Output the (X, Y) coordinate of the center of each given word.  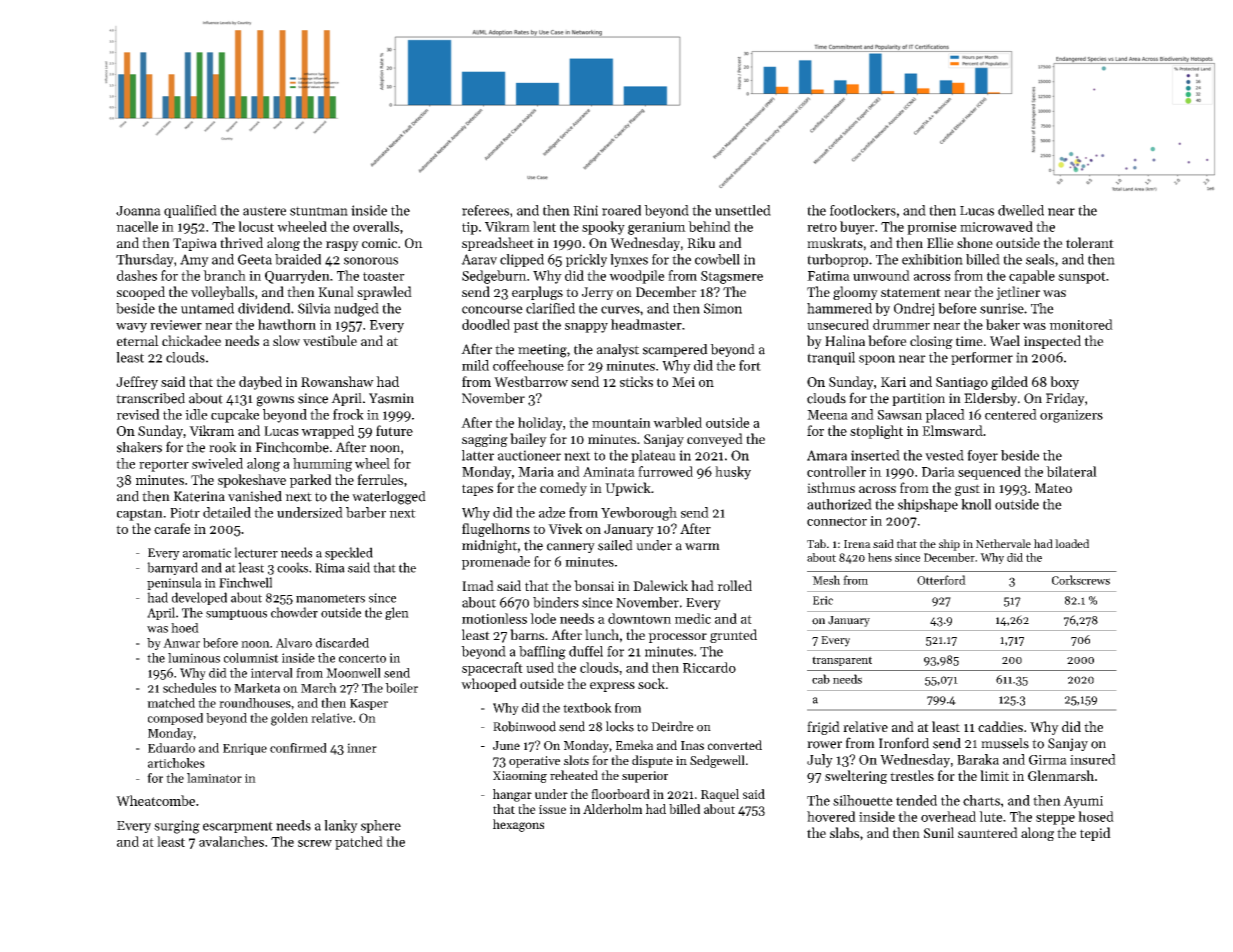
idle (196, 414)
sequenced (989, 473)
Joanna (138, 211)
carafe (172, 528)
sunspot (1082, 278)
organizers (1071, 416)
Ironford (904, 743)
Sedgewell (717, 761)
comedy (563, 489)
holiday (540, 424)
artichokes (176, 763)
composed (175, 719)
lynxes (629, 260)
